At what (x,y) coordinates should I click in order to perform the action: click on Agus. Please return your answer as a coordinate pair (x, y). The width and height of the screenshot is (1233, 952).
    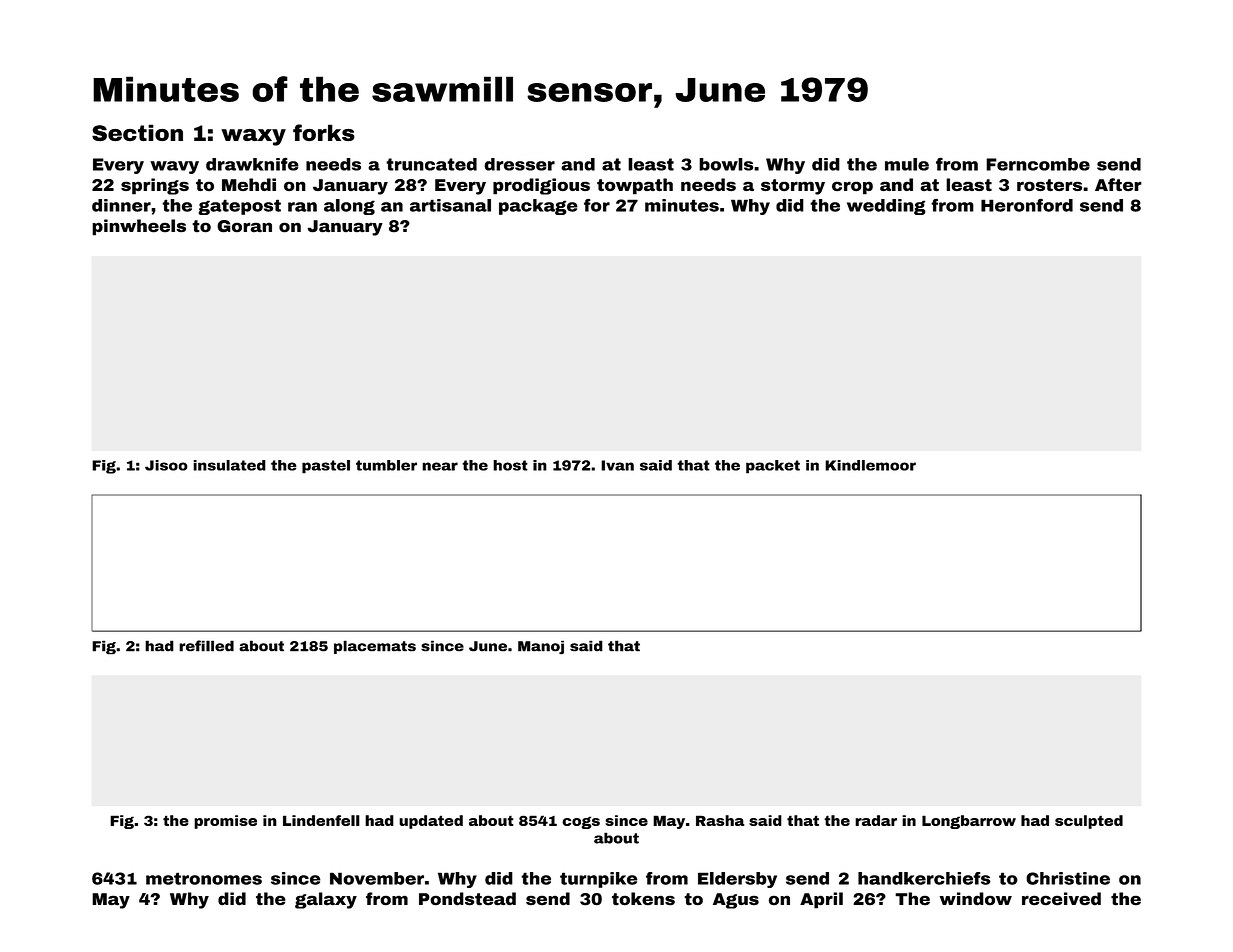
    Looking at the image, I should click on (736, 901).
